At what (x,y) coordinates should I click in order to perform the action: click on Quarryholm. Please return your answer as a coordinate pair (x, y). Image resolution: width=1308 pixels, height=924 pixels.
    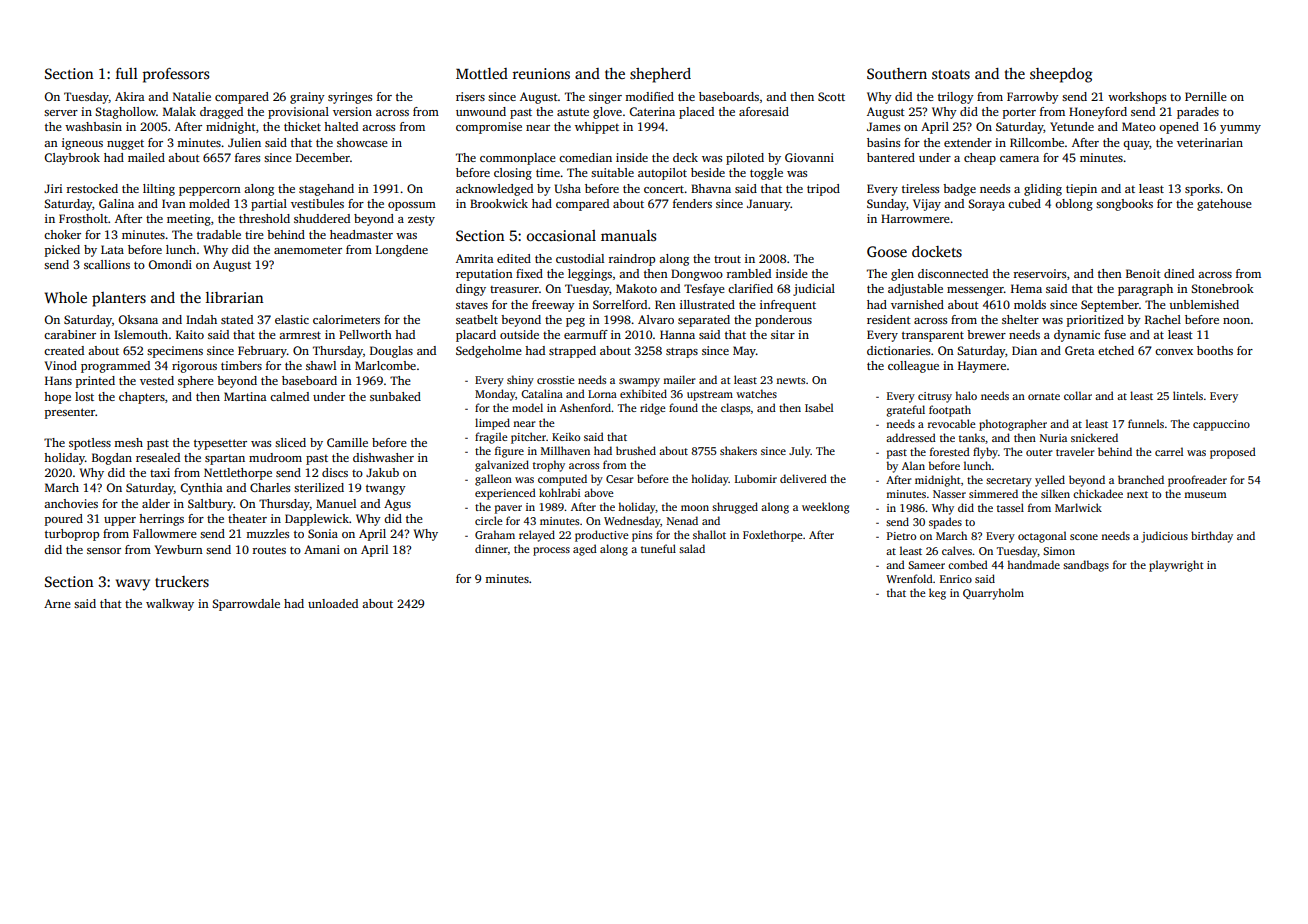
    Looking at the image, I should click on (993, 594).
